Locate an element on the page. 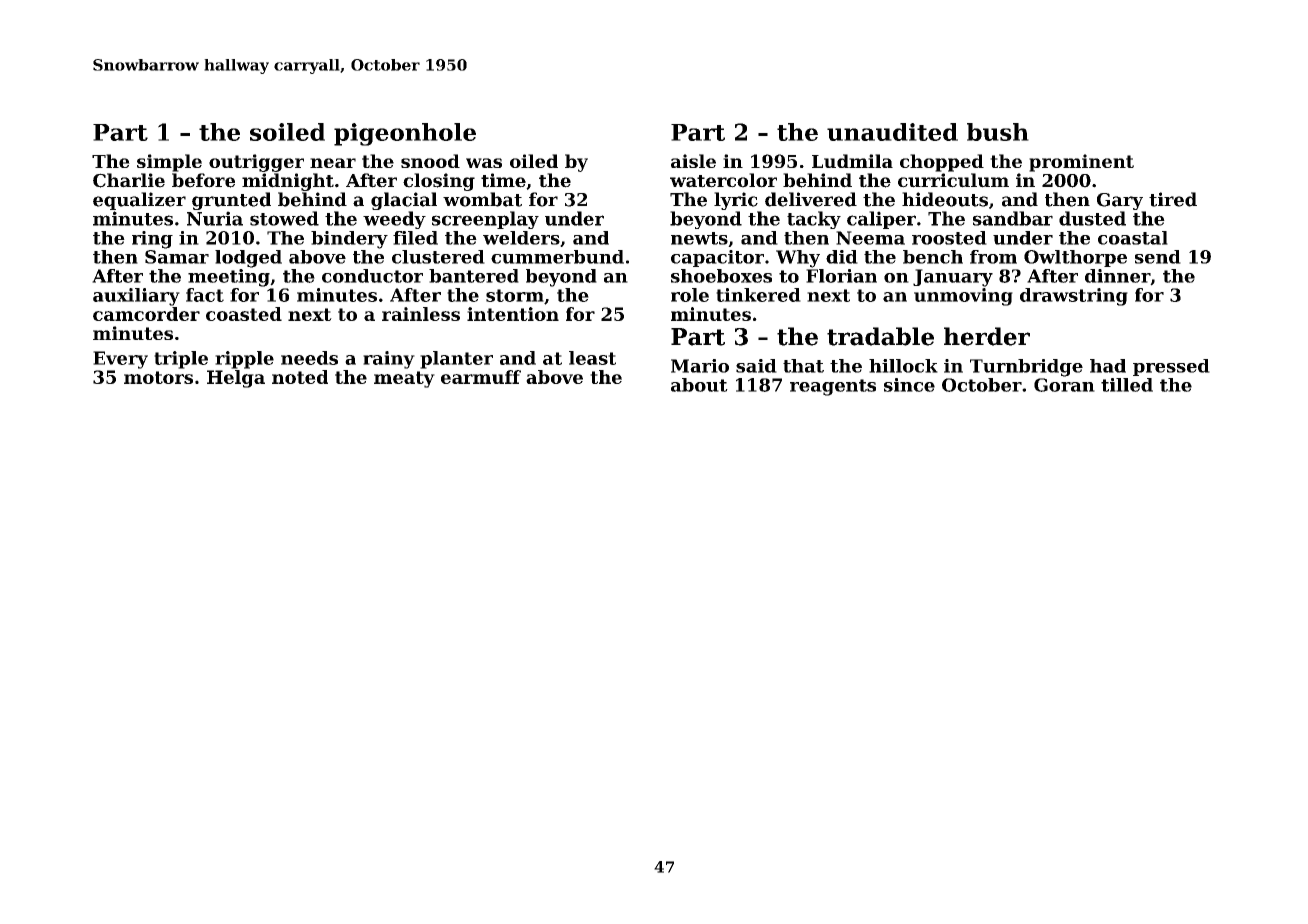 This image has height=924, width=1308. unaudited is located at coordinates (892, 132).
